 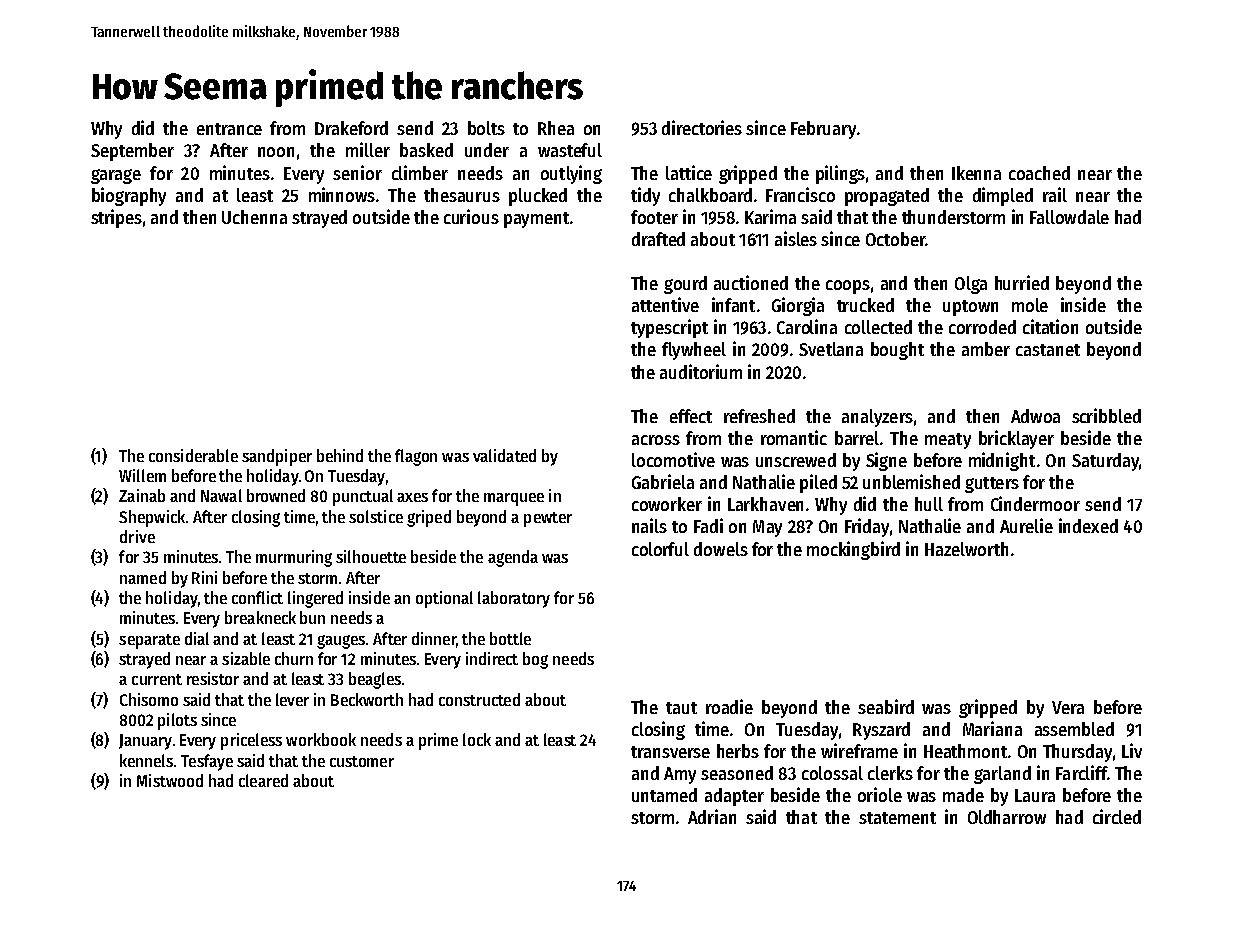 I want to click on bought, so click(x=897, y=351).
